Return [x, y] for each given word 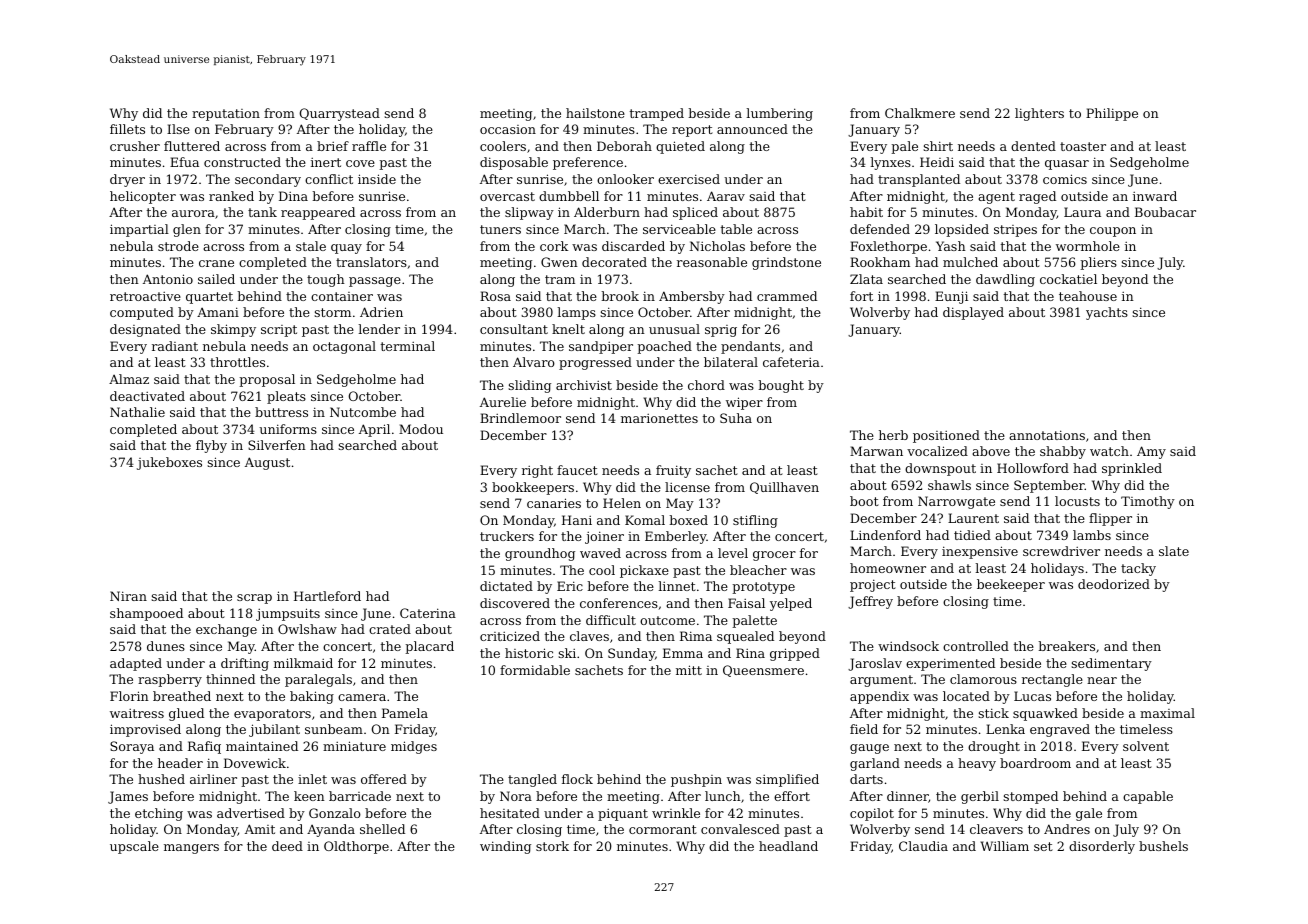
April [374, 430]
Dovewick [255, 763]
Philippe [1112, 114]
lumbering [779, 114]
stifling [755, 521]
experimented [950, 664]
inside [377, 179]
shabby [1063, 452]
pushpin [696, 780]
